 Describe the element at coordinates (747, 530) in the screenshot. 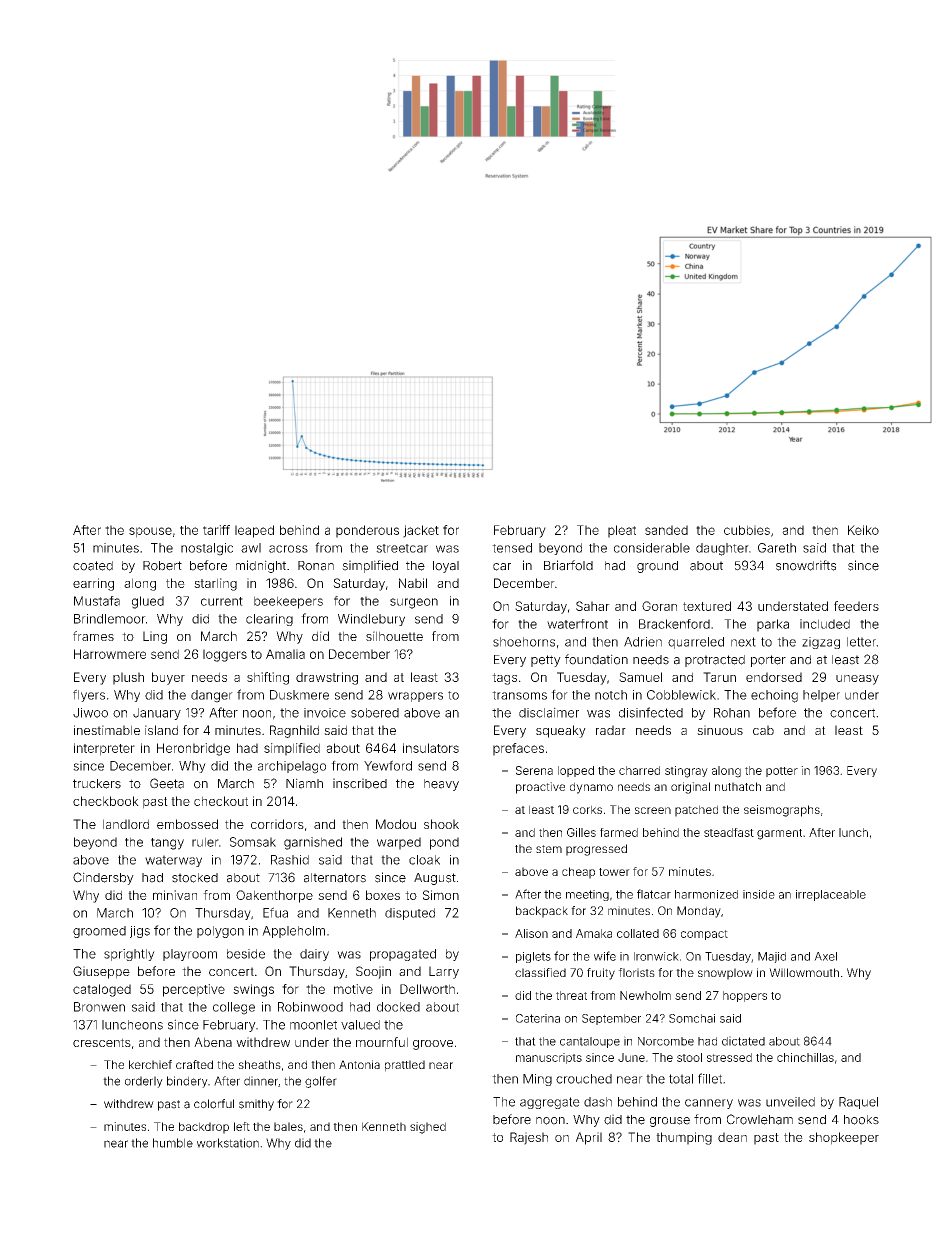

I see `cubbies` at that location.
